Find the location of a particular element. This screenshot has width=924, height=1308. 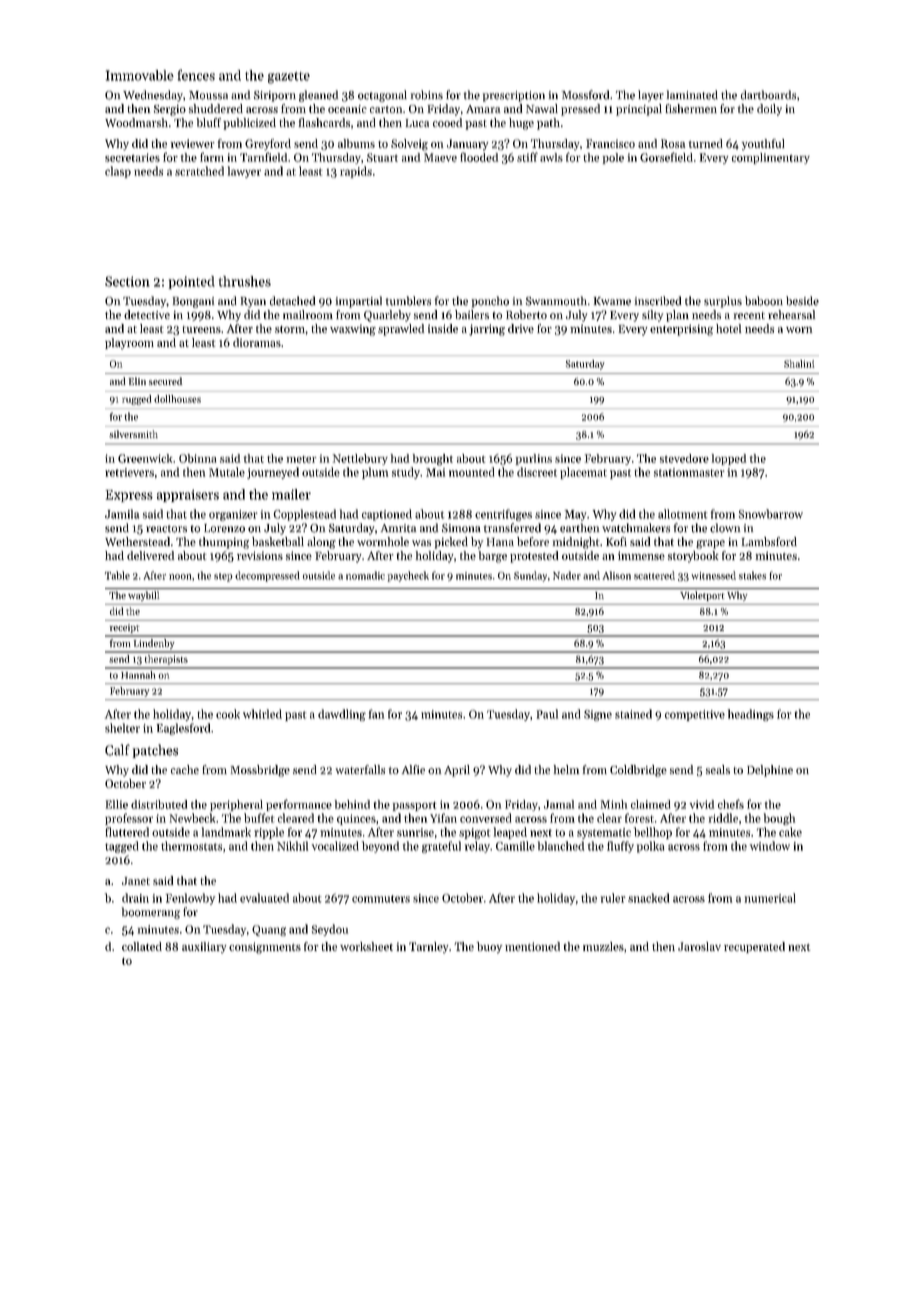

purlins is located at coordinates (534, 459).
